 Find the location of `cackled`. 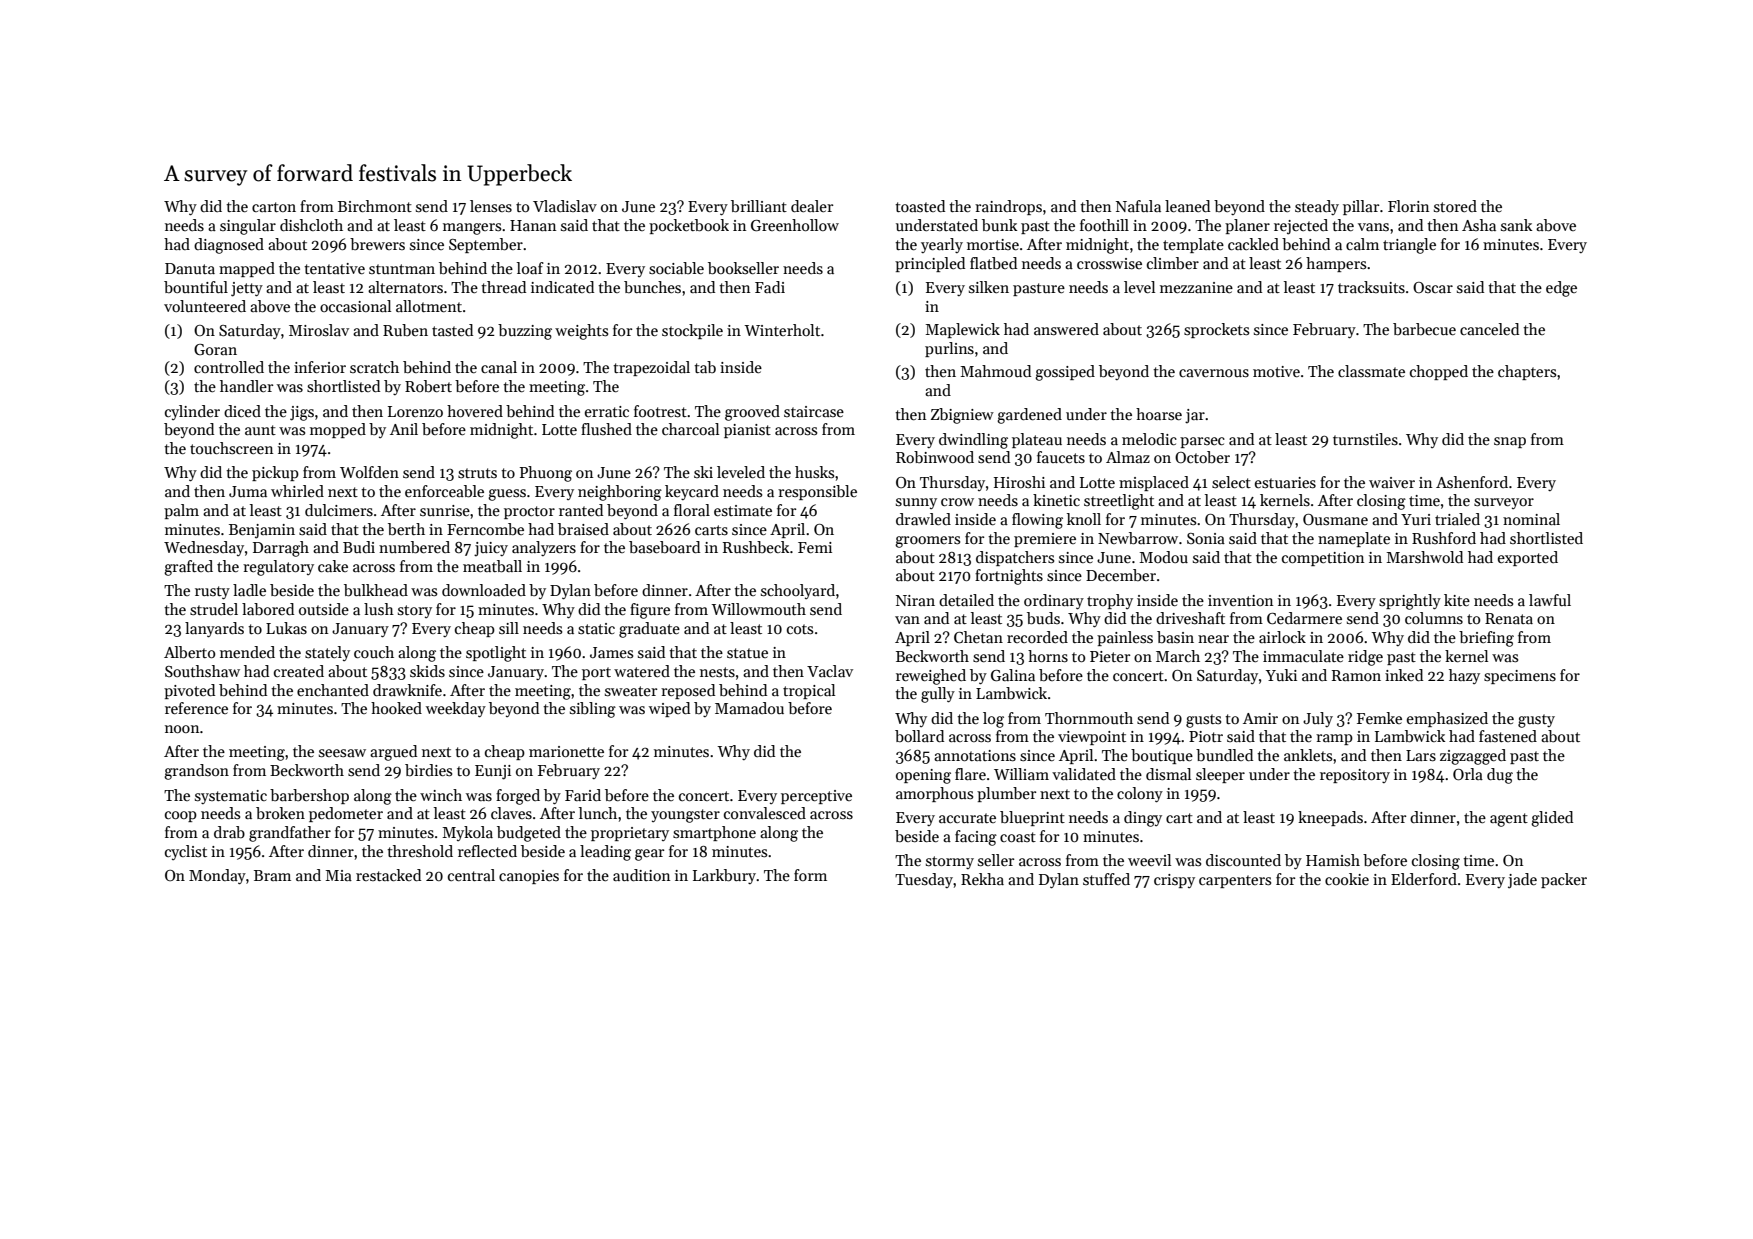

cackled is located at coordinates (1253, 244).
